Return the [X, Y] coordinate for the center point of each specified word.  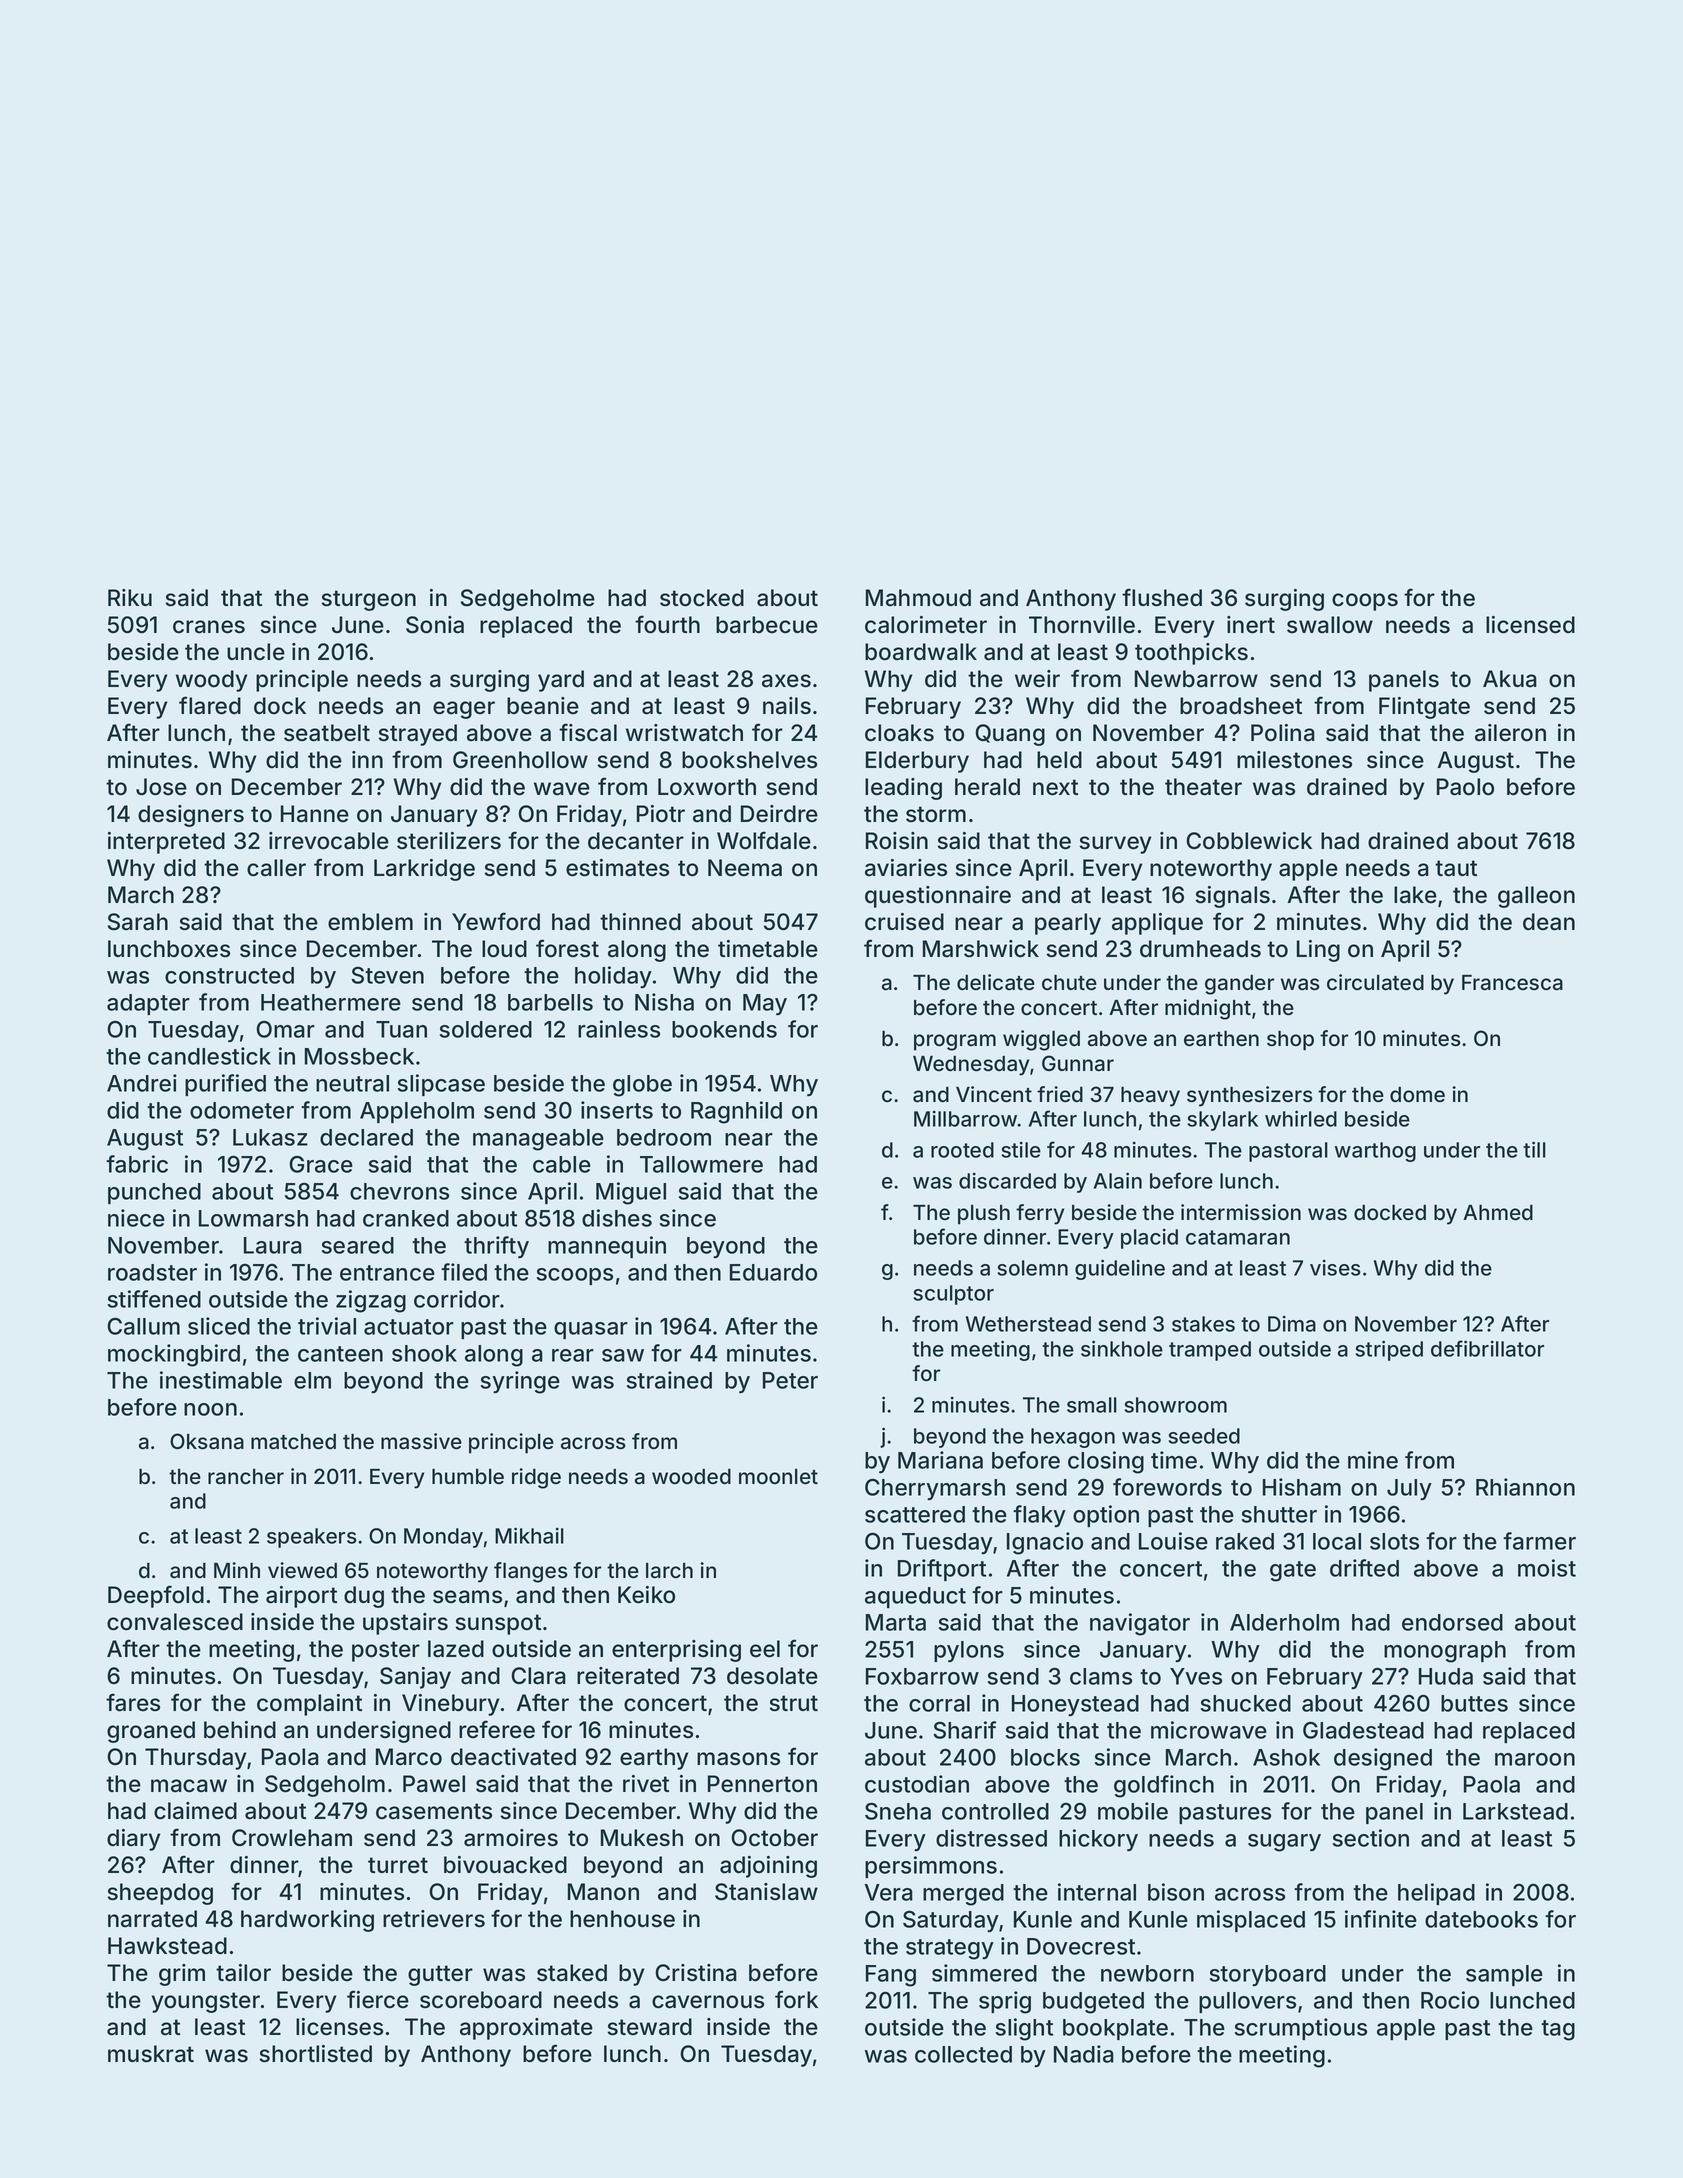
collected [963, 2054]
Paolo [1465, 787]
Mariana [940, 1460]
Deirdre [779, 814]
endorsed [1452, 1622]
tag [1558, 2030]
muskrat [151, 2054]
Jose [161, 787]
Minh [237, 1570]
